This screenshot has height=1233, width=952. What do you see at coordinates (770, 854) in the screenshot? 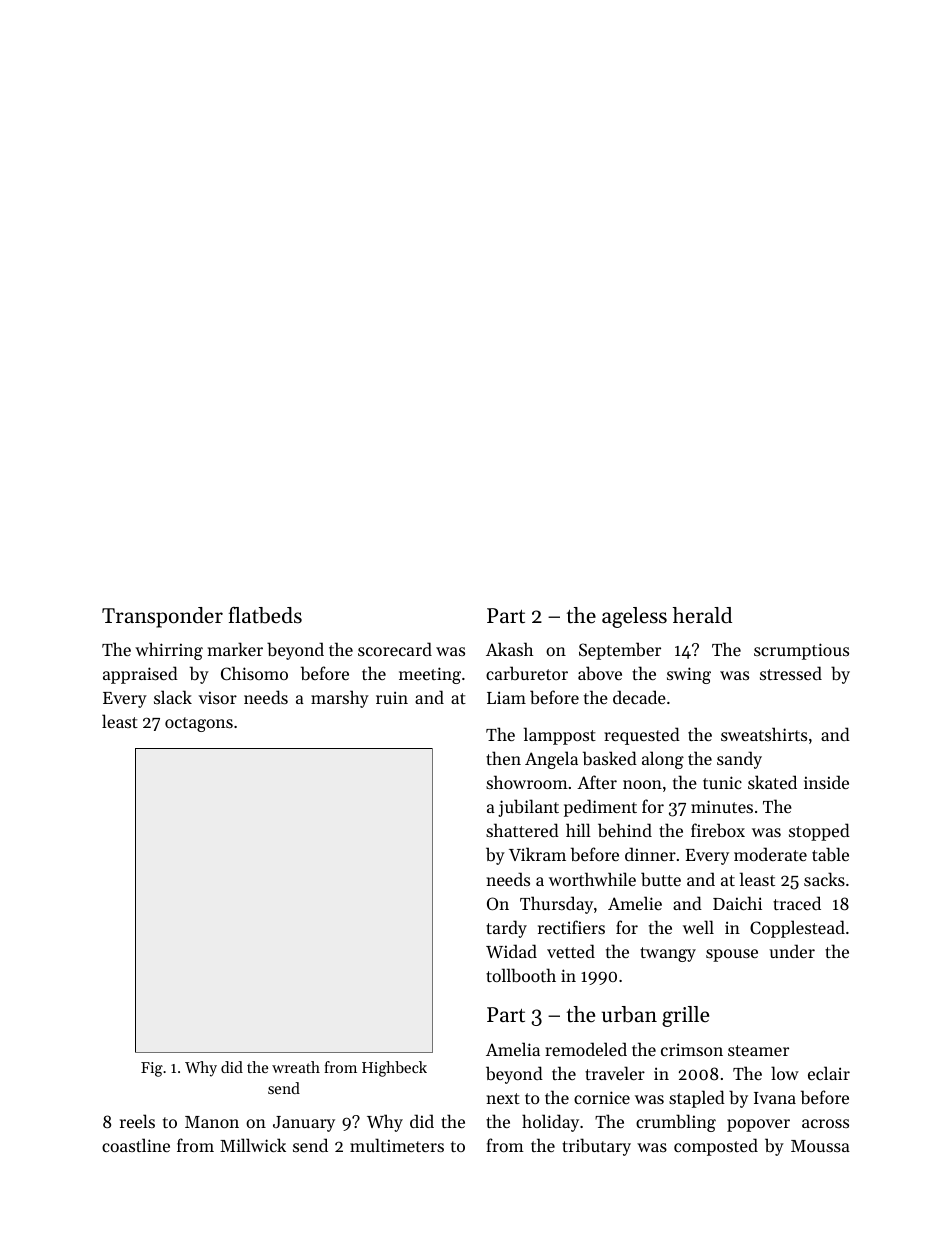
I see `moderate` at bounding box center [770, 854].
